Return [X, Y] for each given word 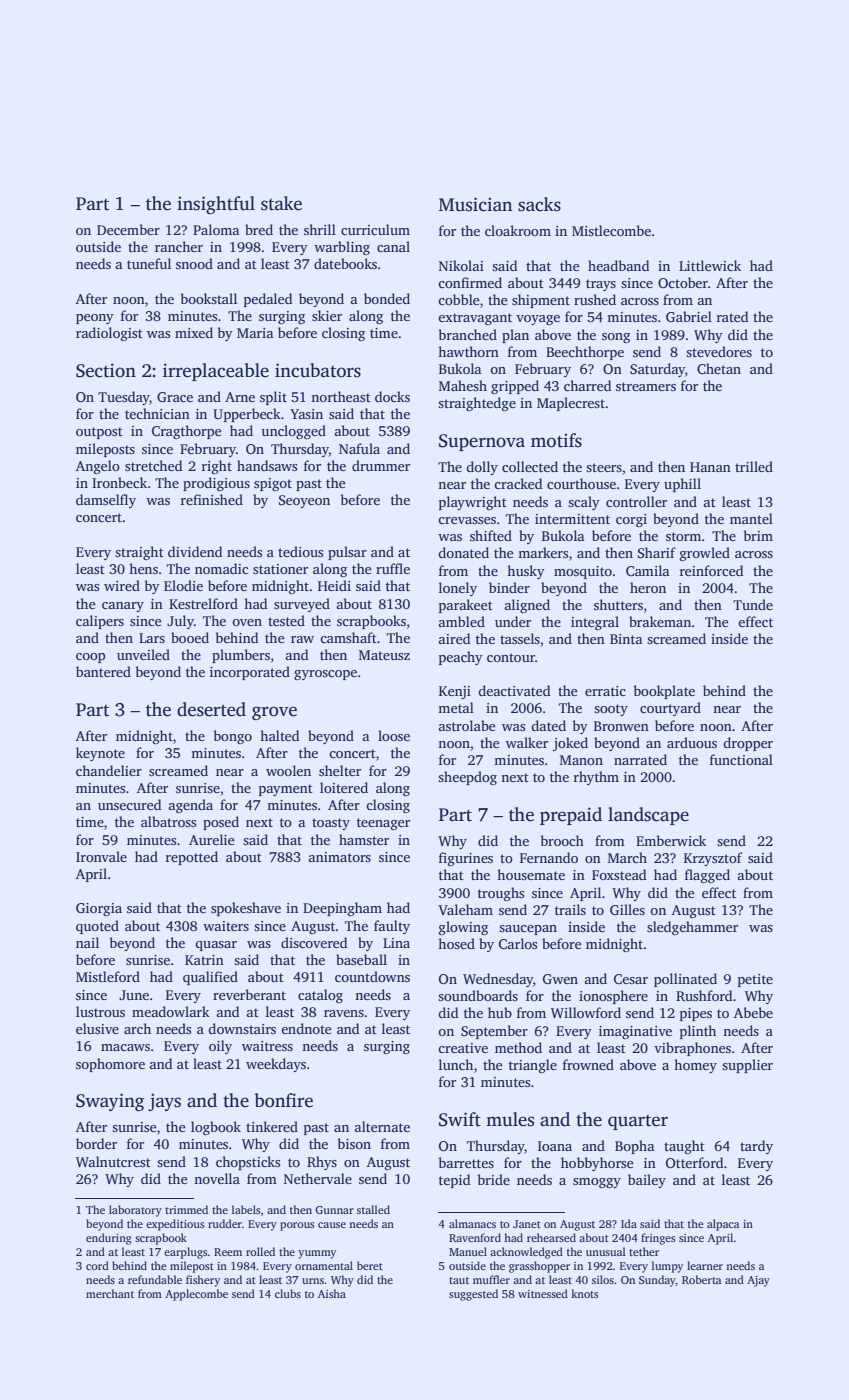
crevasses [467, 520]
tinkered [272, 1126]
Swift [460, 1119]
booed [190, 637]
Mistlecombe [611, 230]
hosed [456, 943]
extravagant [475, 319]
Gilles [627, 909]
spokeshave [246, 909]
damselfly [106, 501]
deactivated [514, 690]
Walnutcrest [113, 1161]
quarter [638, 1122]
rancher [179, 246]
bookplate [664, 692]
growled [705, 554]
